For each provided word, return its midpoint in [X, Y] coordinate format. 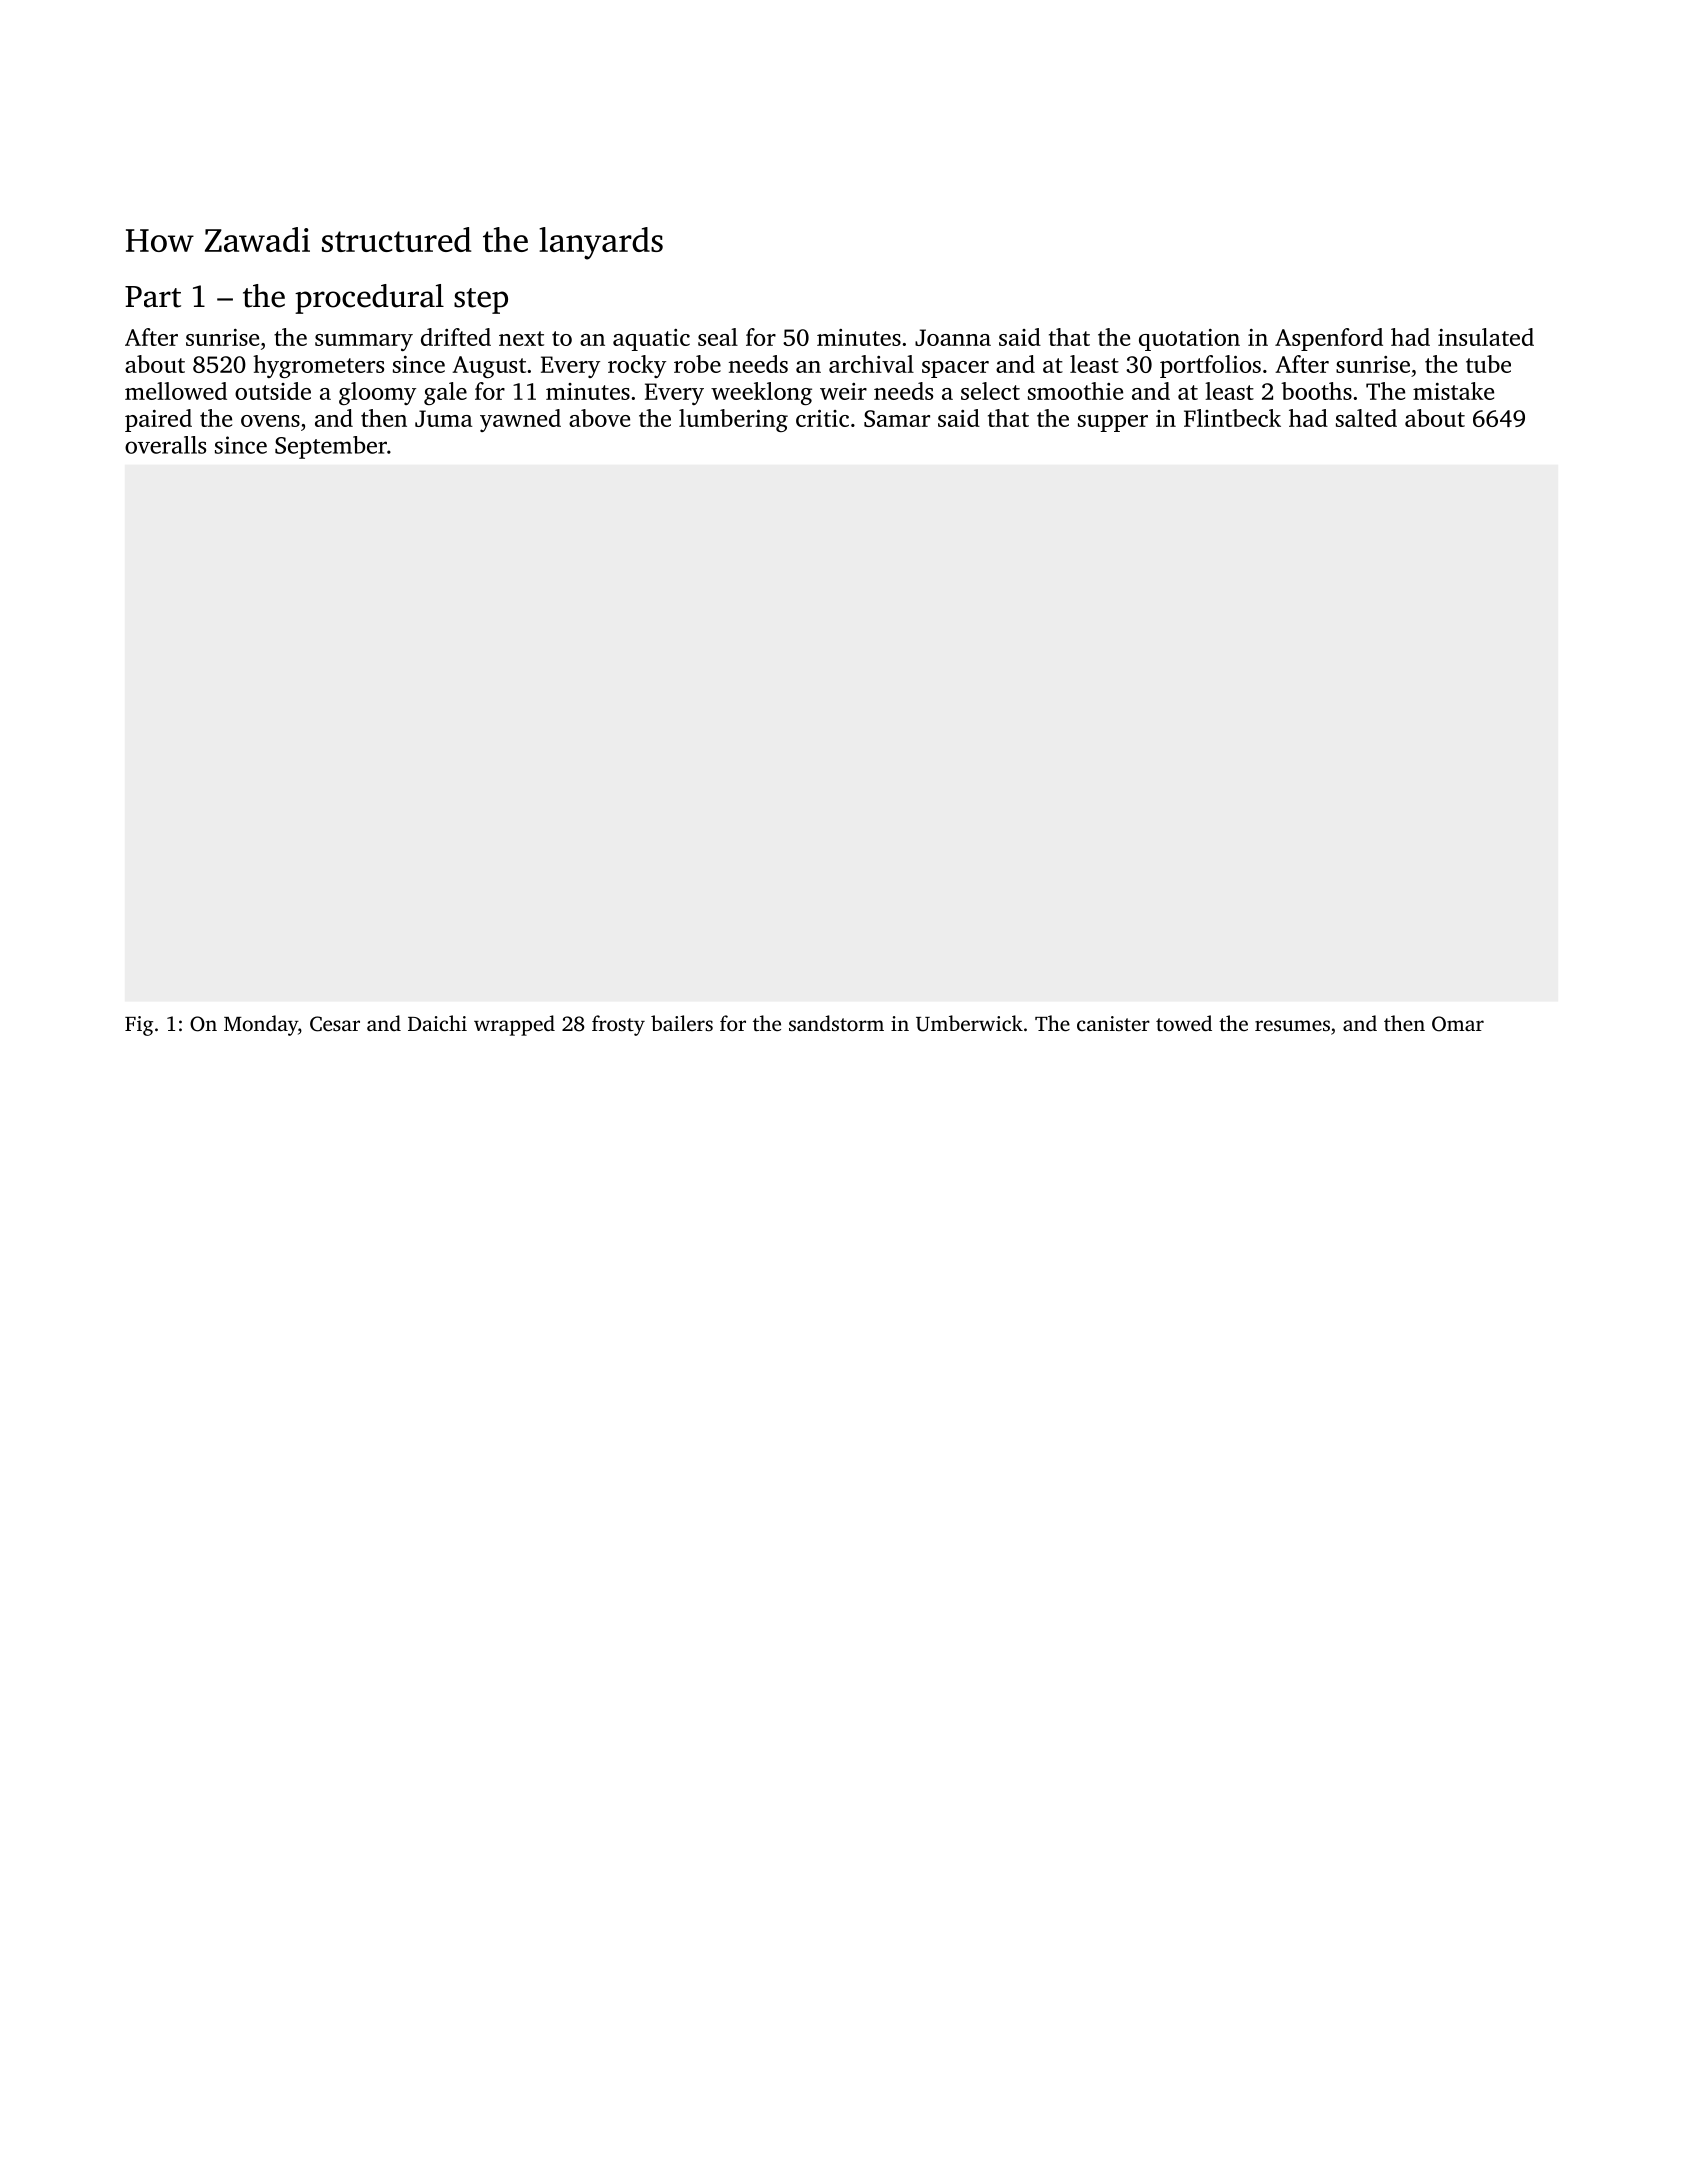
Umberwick [969, 1023]
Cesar [335, 1024]
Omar [1458, 1024]
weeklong [761, 393]
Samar [897, 418]
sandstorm [836, 1023]
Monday [261, 1025]
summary [364, 342]
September [331, 447]
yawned [520, 420]
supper [1113, 423]
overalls [165, 445]
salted [1366, 418]
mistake [1453, 391]
